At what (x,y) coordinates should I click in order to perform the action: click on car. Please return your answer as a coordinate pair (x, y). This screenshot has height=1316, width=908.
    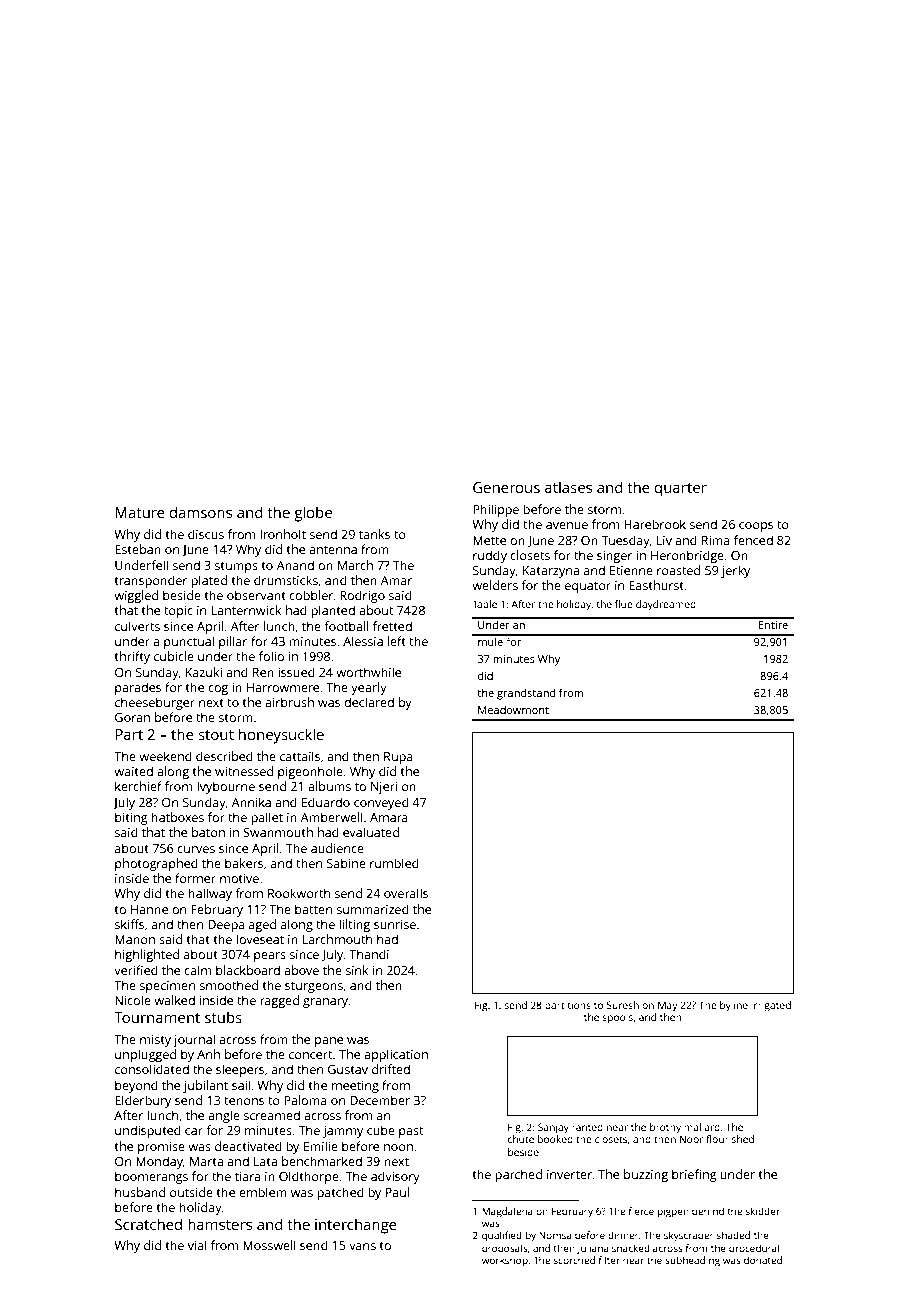
    Looking at the image, I should click on (194, 1131).
